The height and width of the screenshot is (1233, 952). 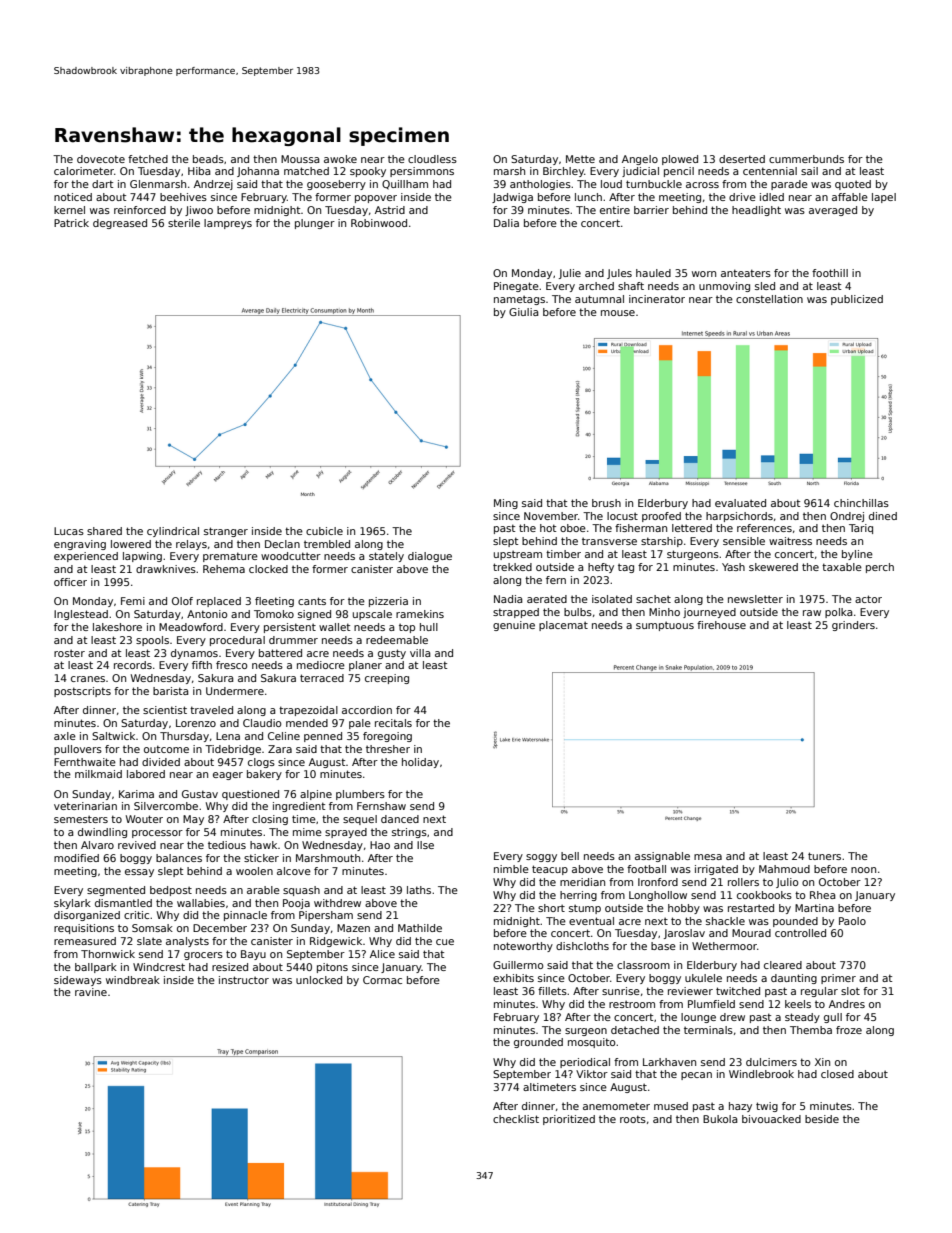 What do you see at coordinates (91, 992) in the screenshot?
I see `ravine` at bounding box center [91, 992].
